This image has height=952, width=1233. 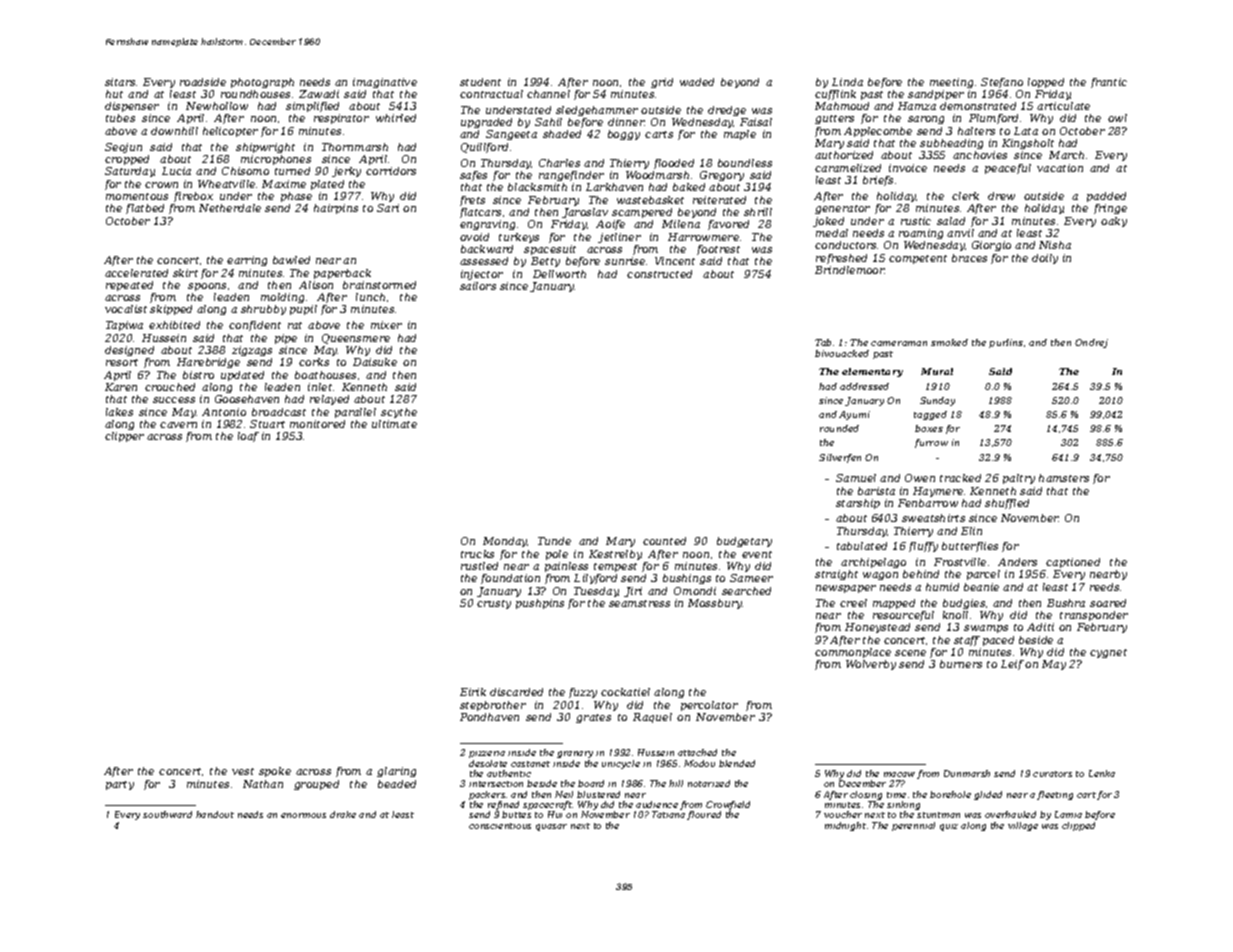 What do you see at coordinates (516, 692) in the image?
I see `discarded` at bounding box center [516, 692].
